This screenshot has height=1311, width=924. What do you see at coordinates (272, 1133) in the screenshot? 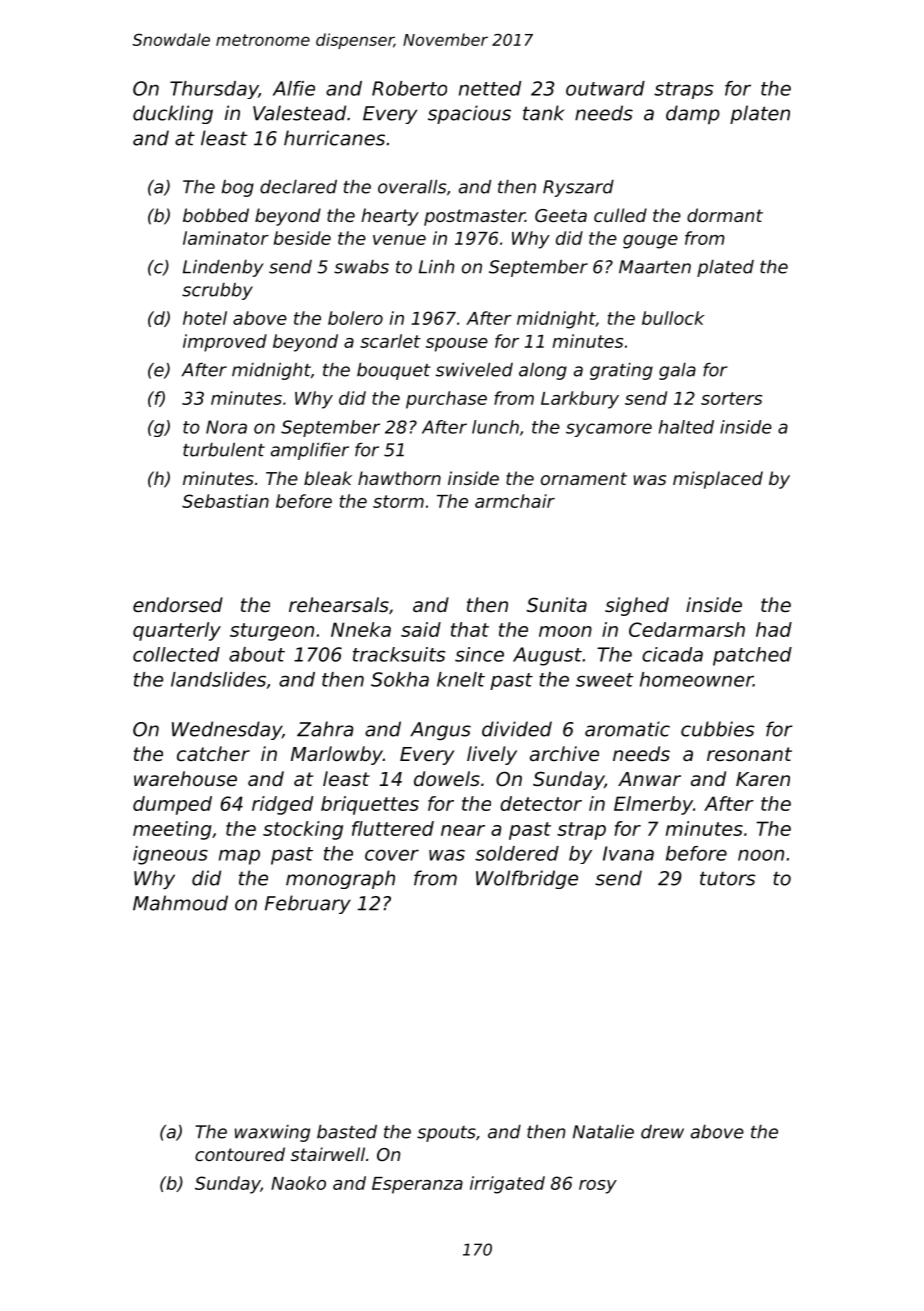
I see `waxwing` at bounding box center [272, 1133].
